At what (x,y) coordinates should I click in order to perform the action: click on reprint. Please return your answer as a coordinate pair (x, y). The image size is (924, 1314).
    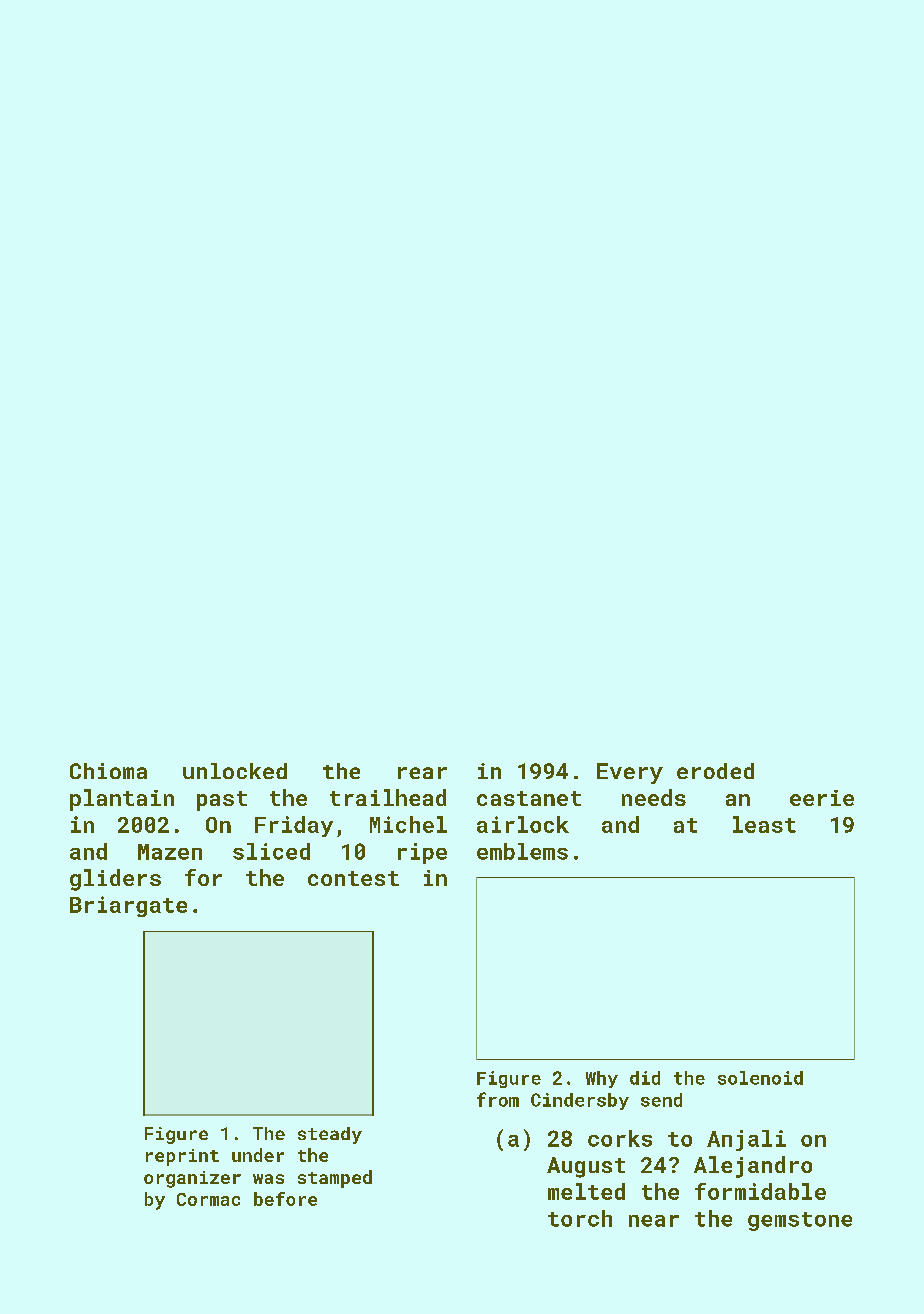
    Looking at the image, I should click on (182, 1157).
